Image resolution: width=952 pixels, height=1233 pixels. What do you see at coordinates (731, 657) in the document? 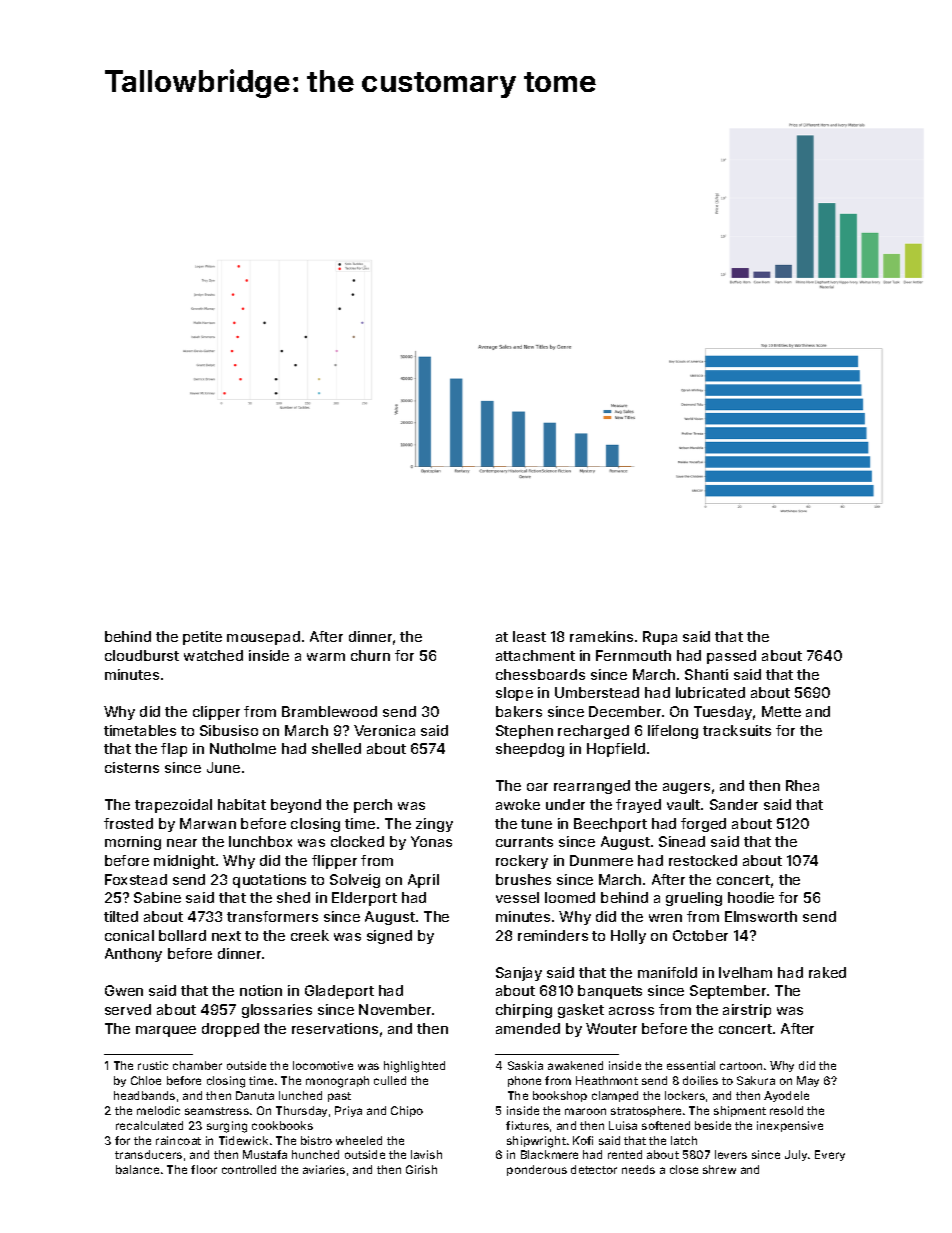
I see `passed` at bounding box center [731, 657].
